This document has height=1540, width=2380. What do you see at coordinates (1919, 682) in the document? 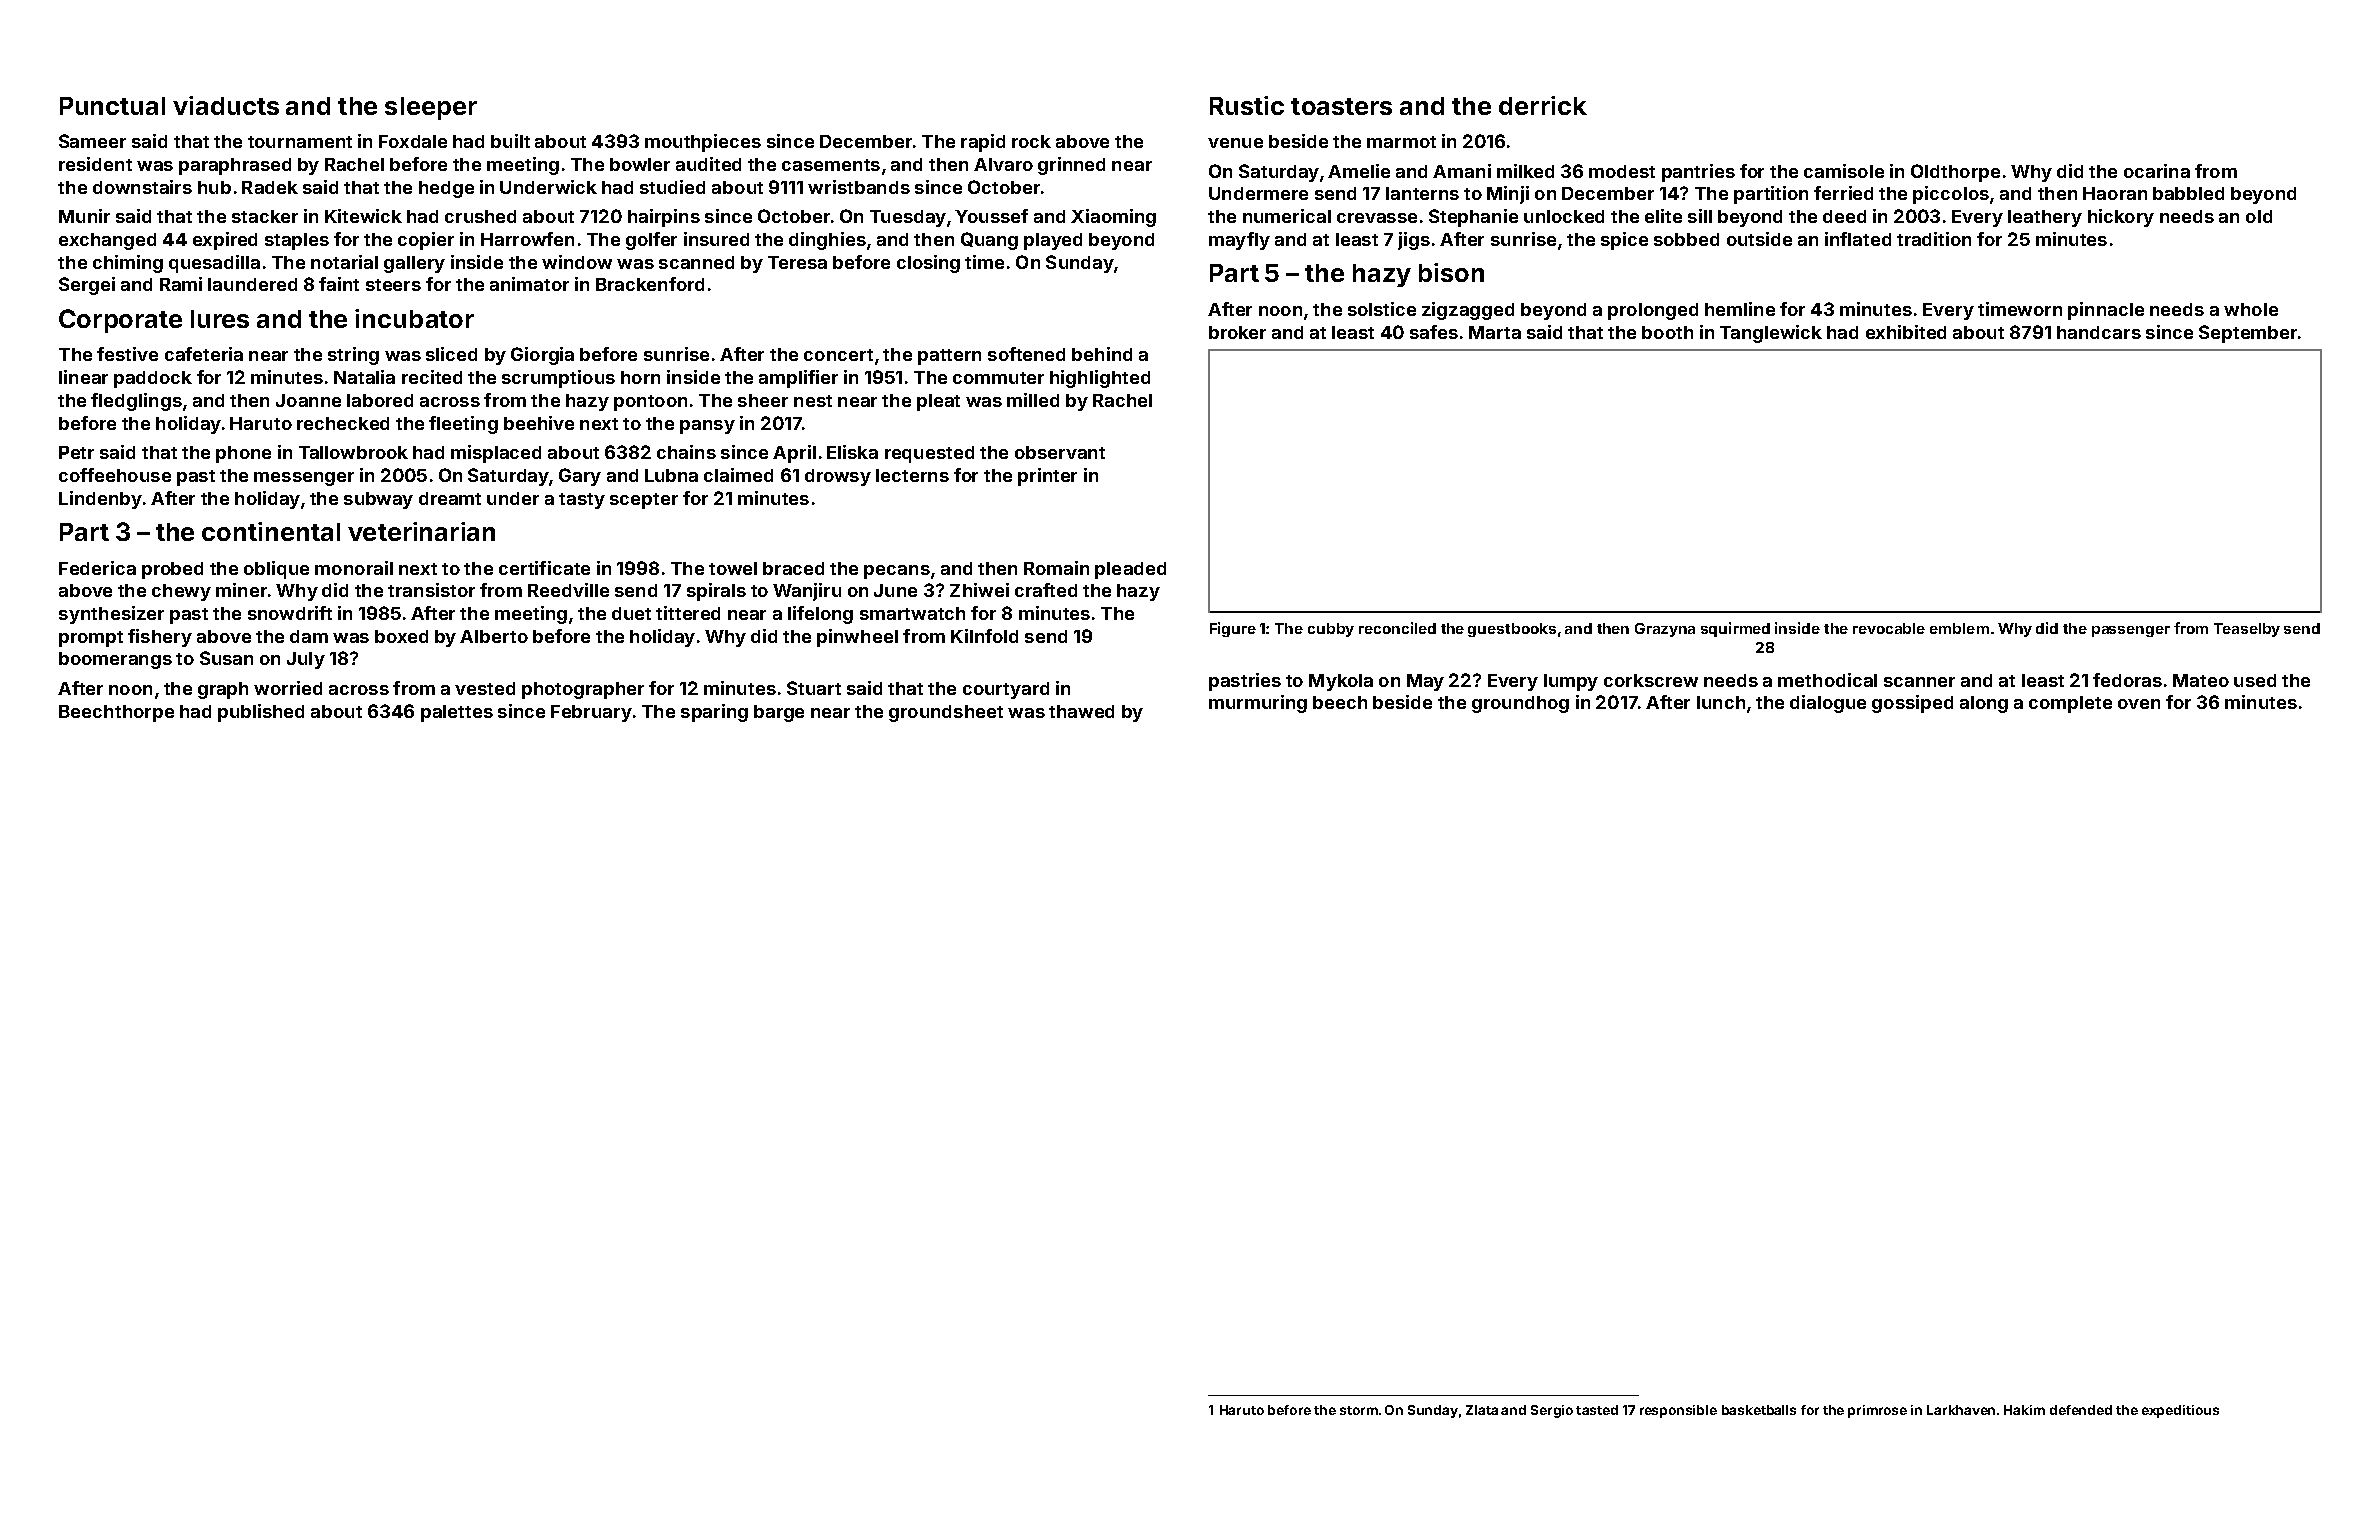
I see `scanner` at bounding box center [1919, 682].
